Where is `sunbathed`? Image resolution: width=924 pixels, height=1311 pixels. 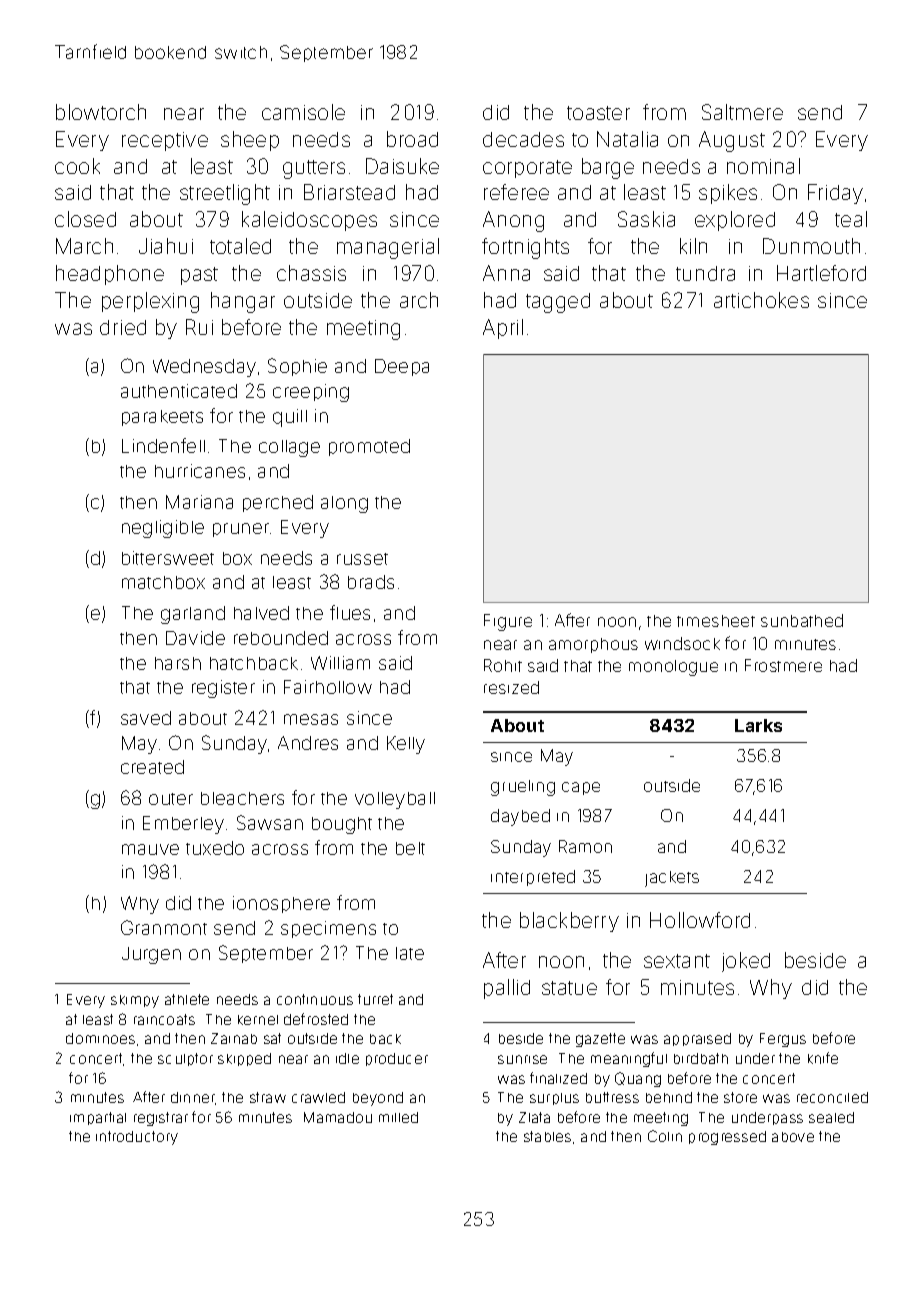 sunbathed is located at coordinates (802, 620).
